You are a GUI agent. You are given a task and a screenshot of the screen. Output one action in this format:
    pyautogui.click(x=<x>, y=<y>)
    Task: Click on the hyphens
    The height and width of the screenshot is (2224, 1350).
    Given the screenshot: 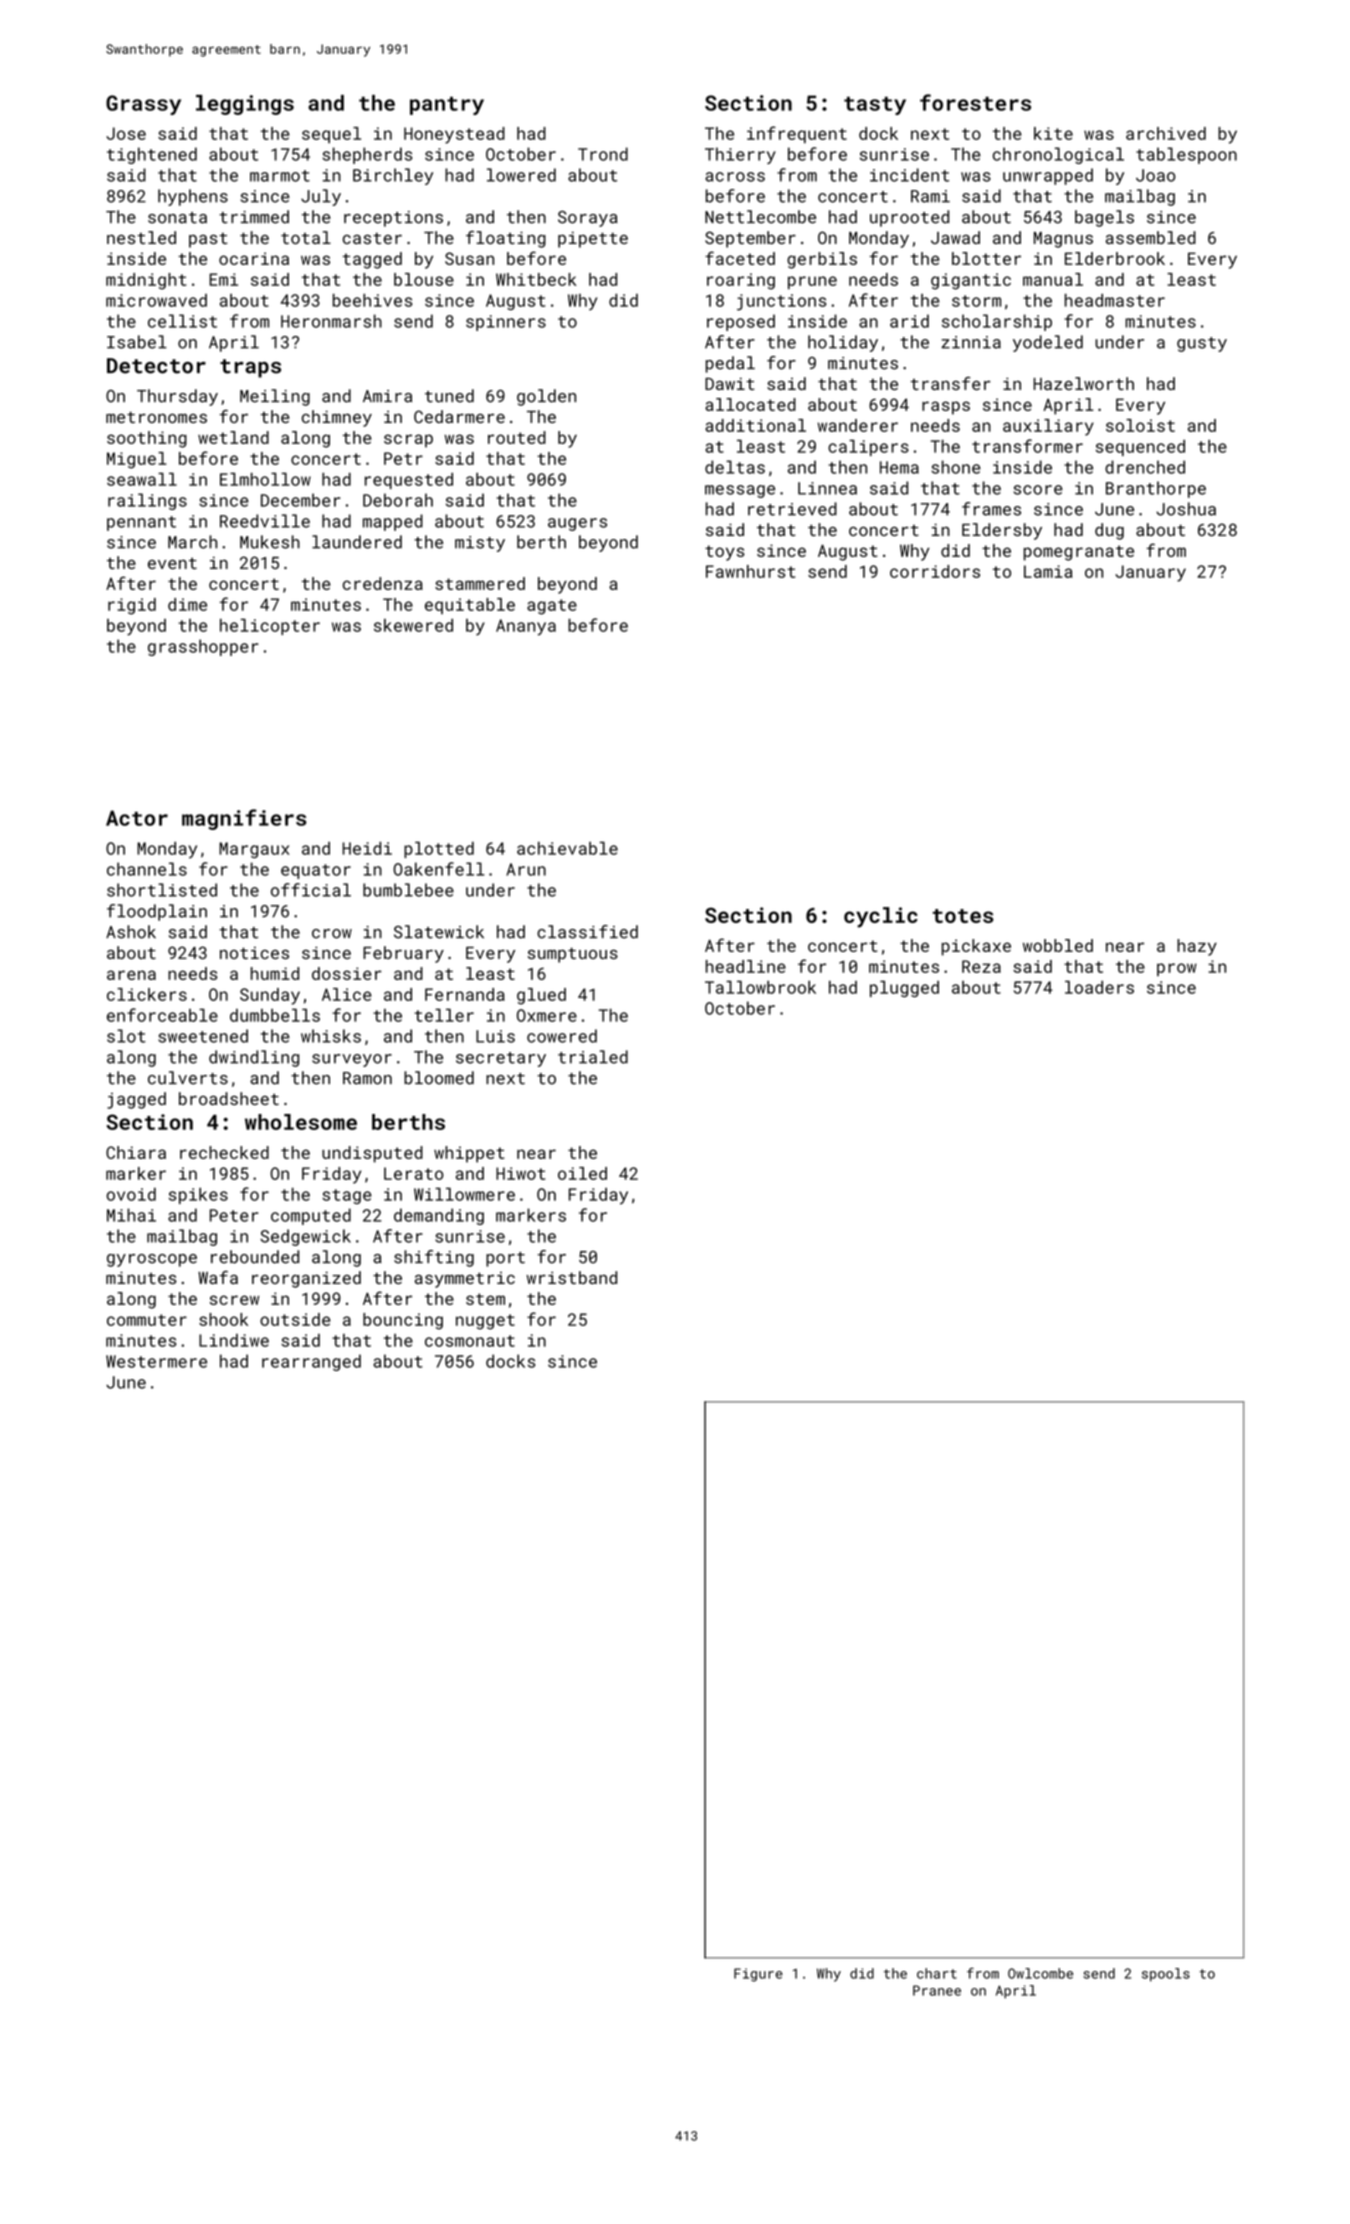 What is the action you would take?
    pyautogui.click(x=193, y=197)
